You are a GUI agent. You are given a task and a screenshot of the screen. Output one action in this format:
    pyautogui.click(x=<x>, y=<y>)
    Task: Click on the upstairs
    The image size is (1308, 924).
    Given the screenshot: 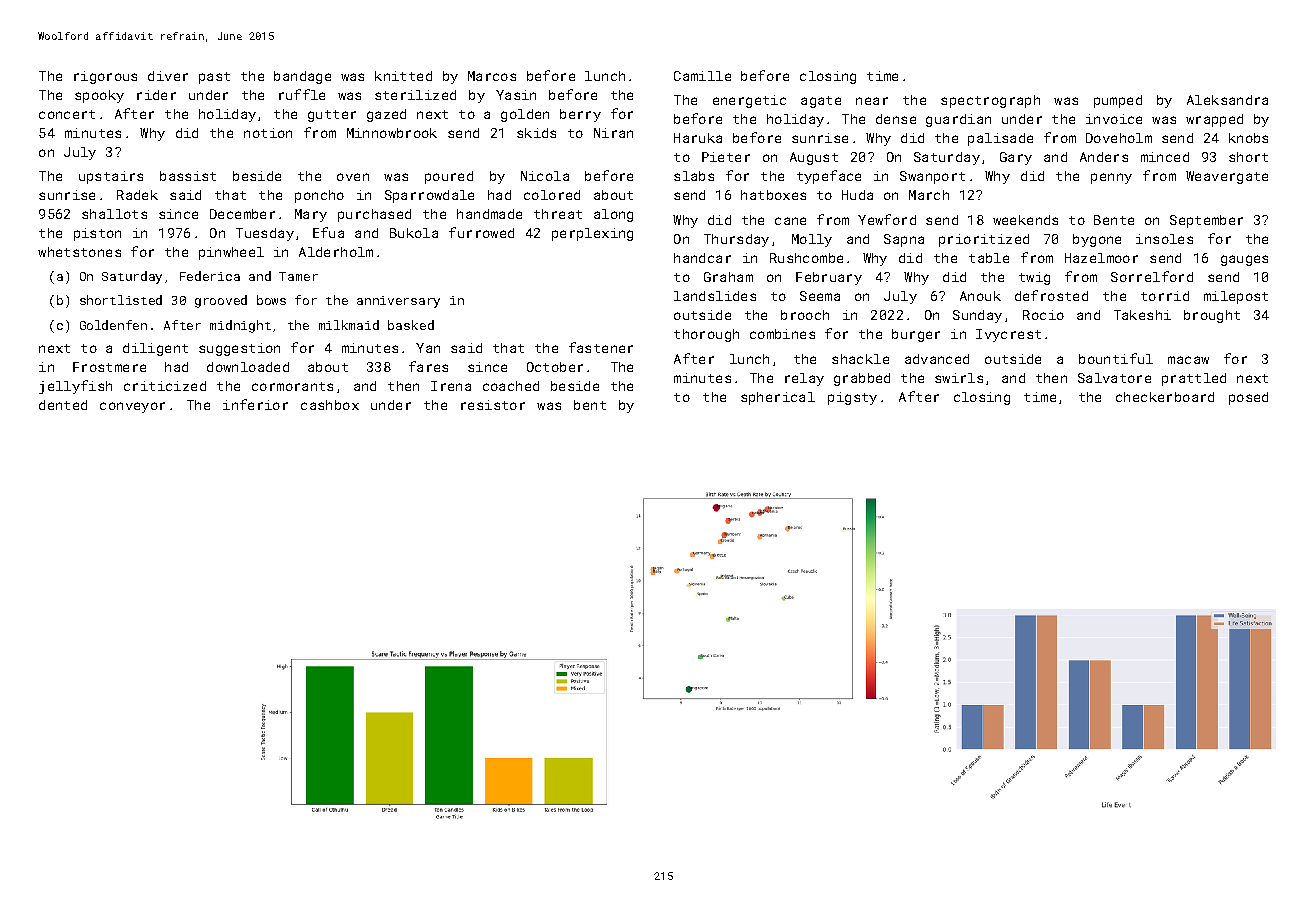 What is the action you would take?
    pyautogui.click(x=111, y=177)
